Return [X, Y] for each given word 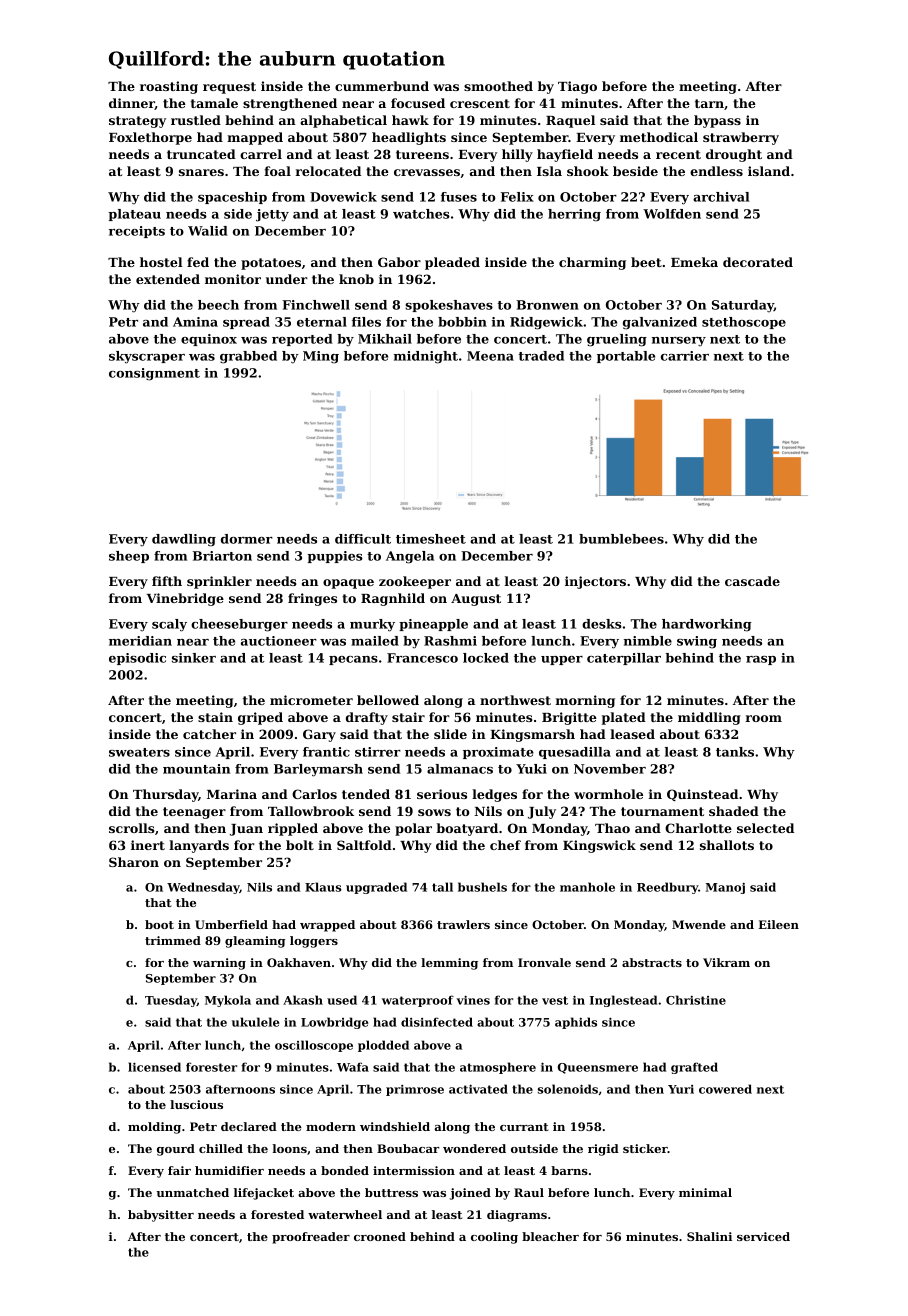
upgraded [376, 888]
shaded [734, 811]
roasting [169, 87]
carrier [685, 356]
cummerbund [382, 86]
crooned [380, 1236]
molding [154, 1128]
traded [541, 356]
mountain [196, 769]
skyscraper [147, 357]
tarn [709, 103]
